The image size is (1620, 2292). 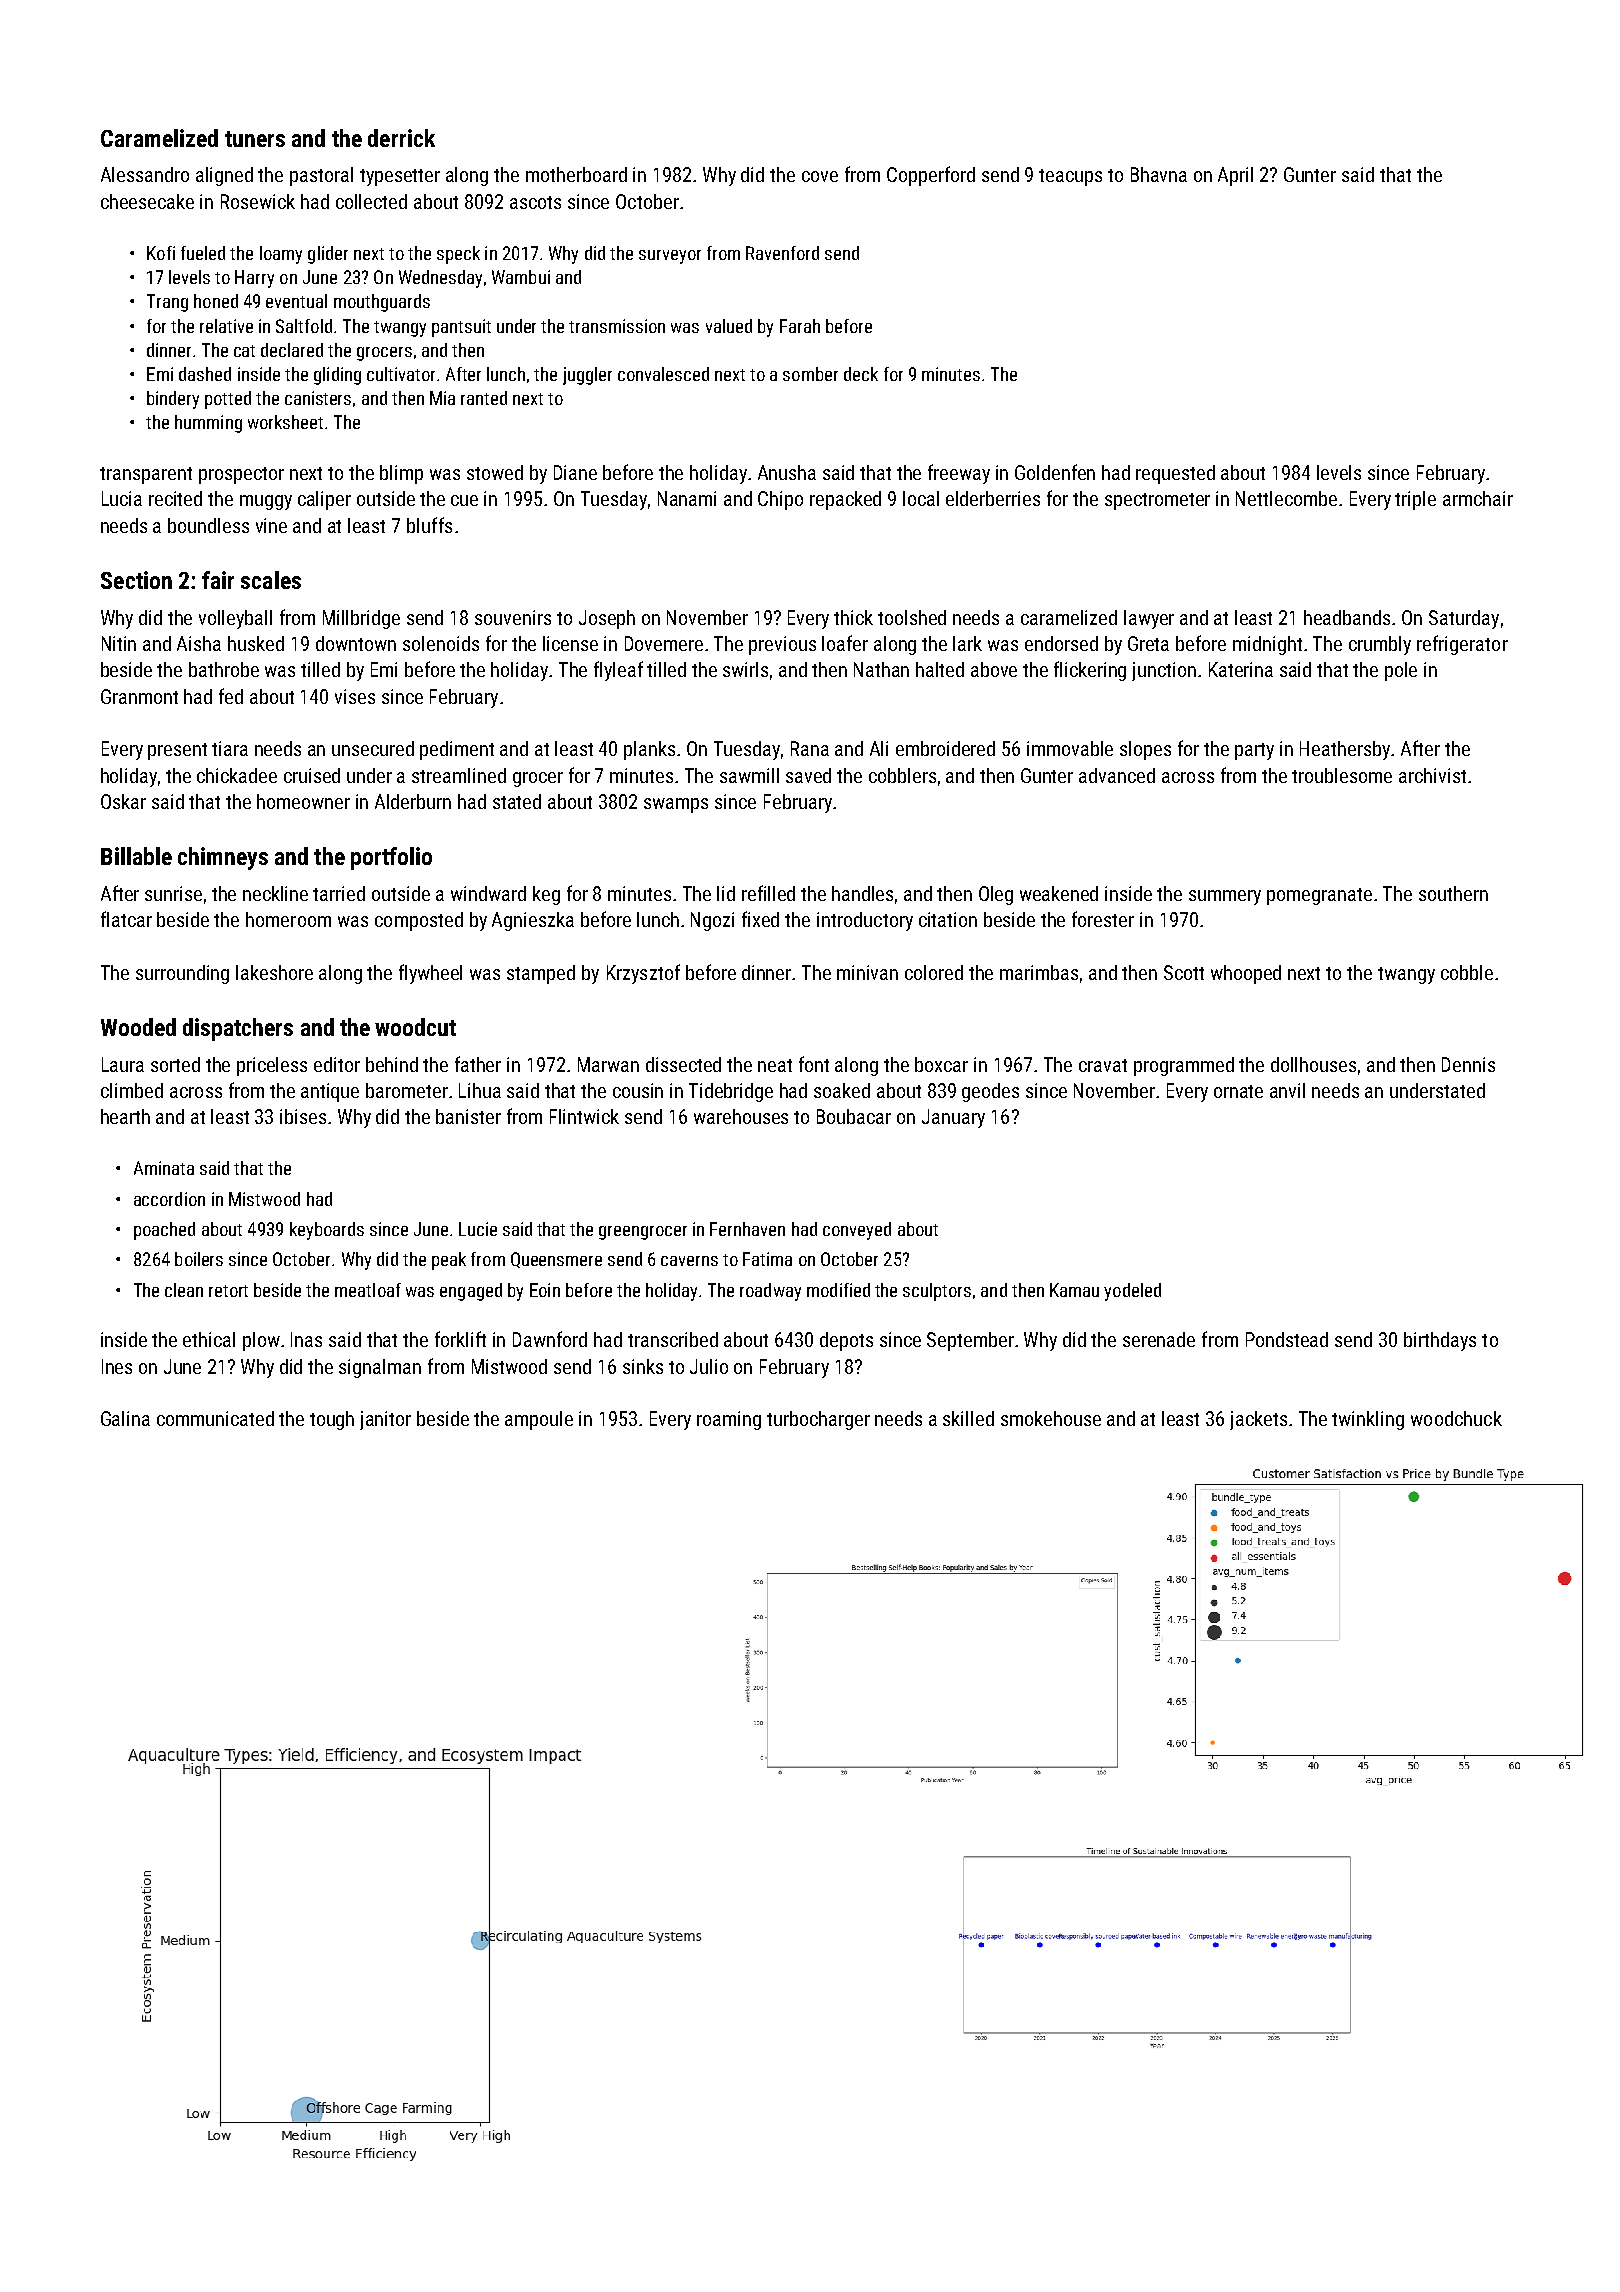 What do you see at coordinates (1286, 498) in the screenshot?
I see `Nettlecombe` at bounding box center [1286, 498].
